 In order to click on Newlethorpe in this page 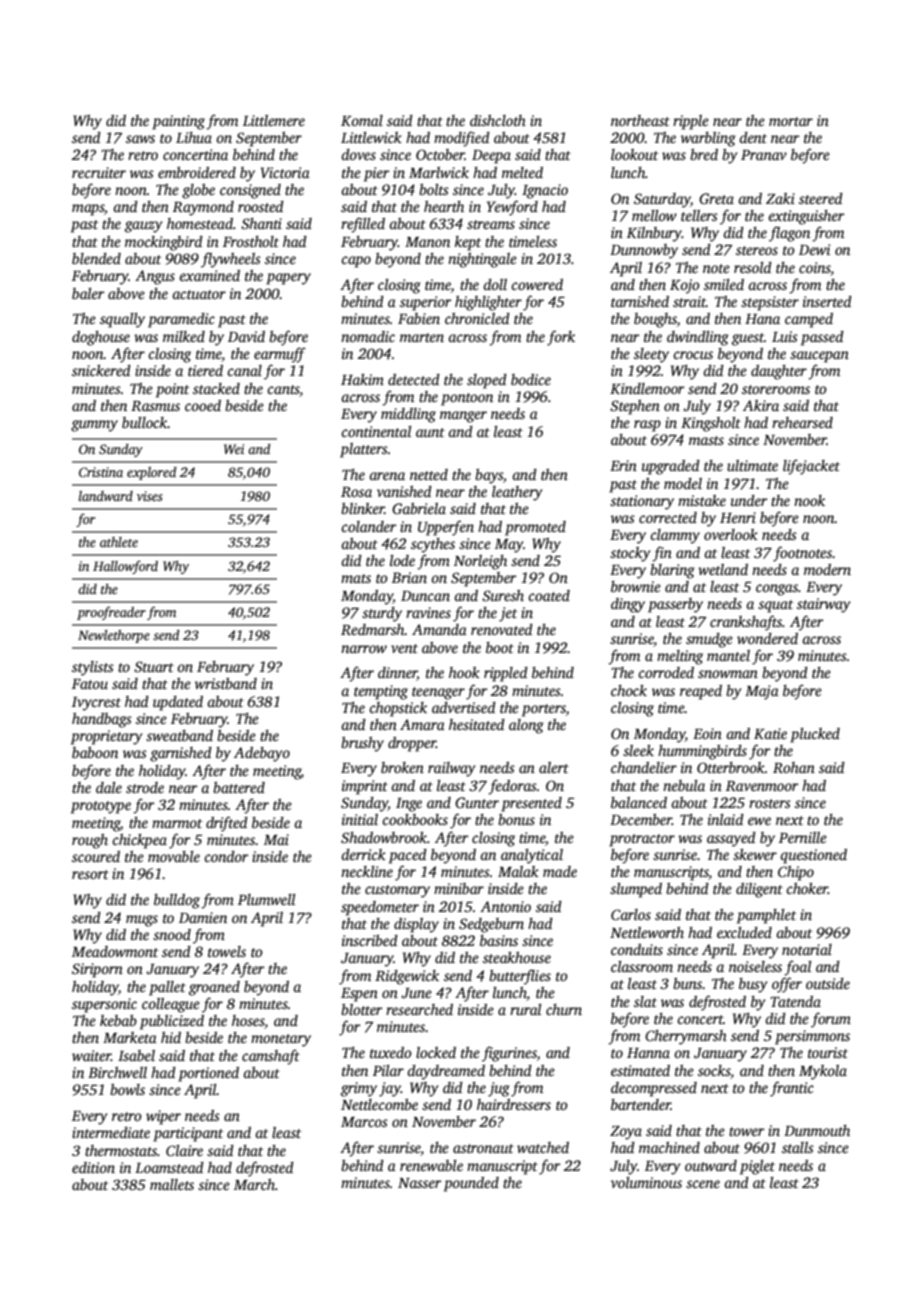, I will do `click(114, 636)`.
